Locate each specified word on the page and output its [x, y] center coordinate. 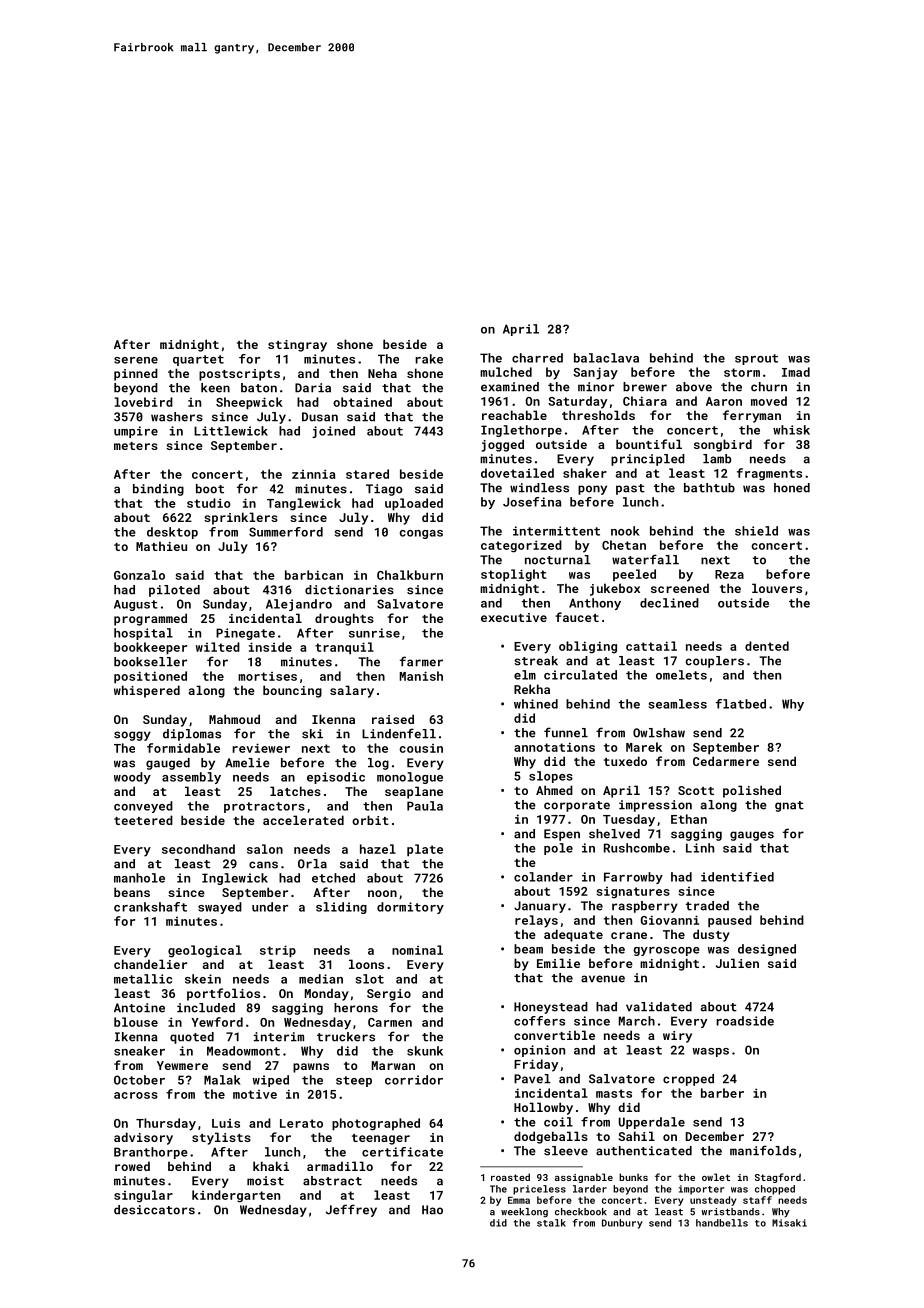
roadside [745, 1021]
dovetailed [517, 473]
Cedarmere [726, 761]
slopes [551, 777]
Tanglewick [304, 504]
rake [429, 359]
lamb [717, 459]
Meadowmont [243, 1051]
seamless [677, 704]
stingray [297, 346]
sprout [756, 359]
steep [354, 1081]
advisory [143, 1138]
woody [132, 778]
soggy [132, 736]
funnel [566, 732]
